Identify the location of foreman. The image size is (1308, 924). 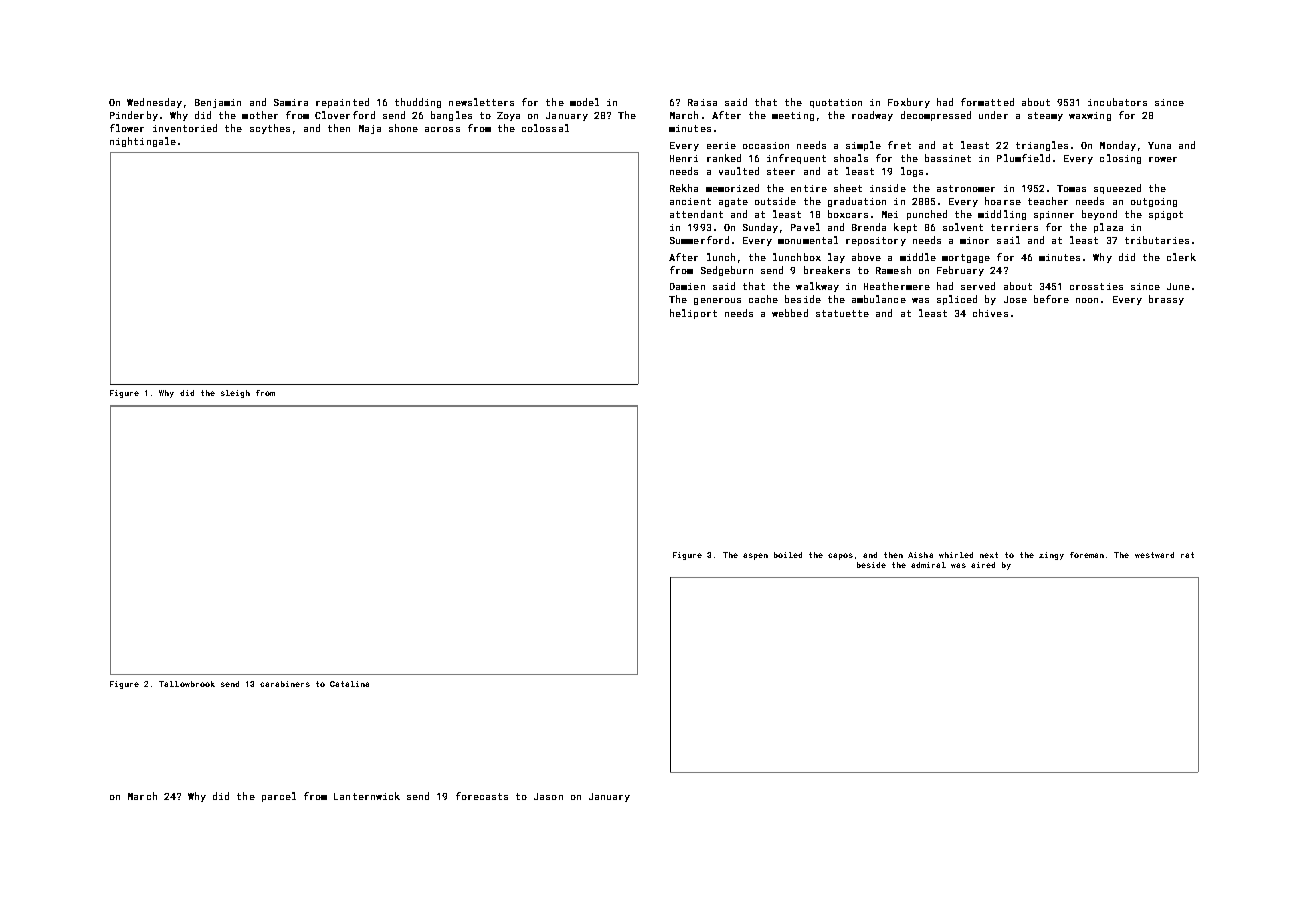
(1087, 555).
